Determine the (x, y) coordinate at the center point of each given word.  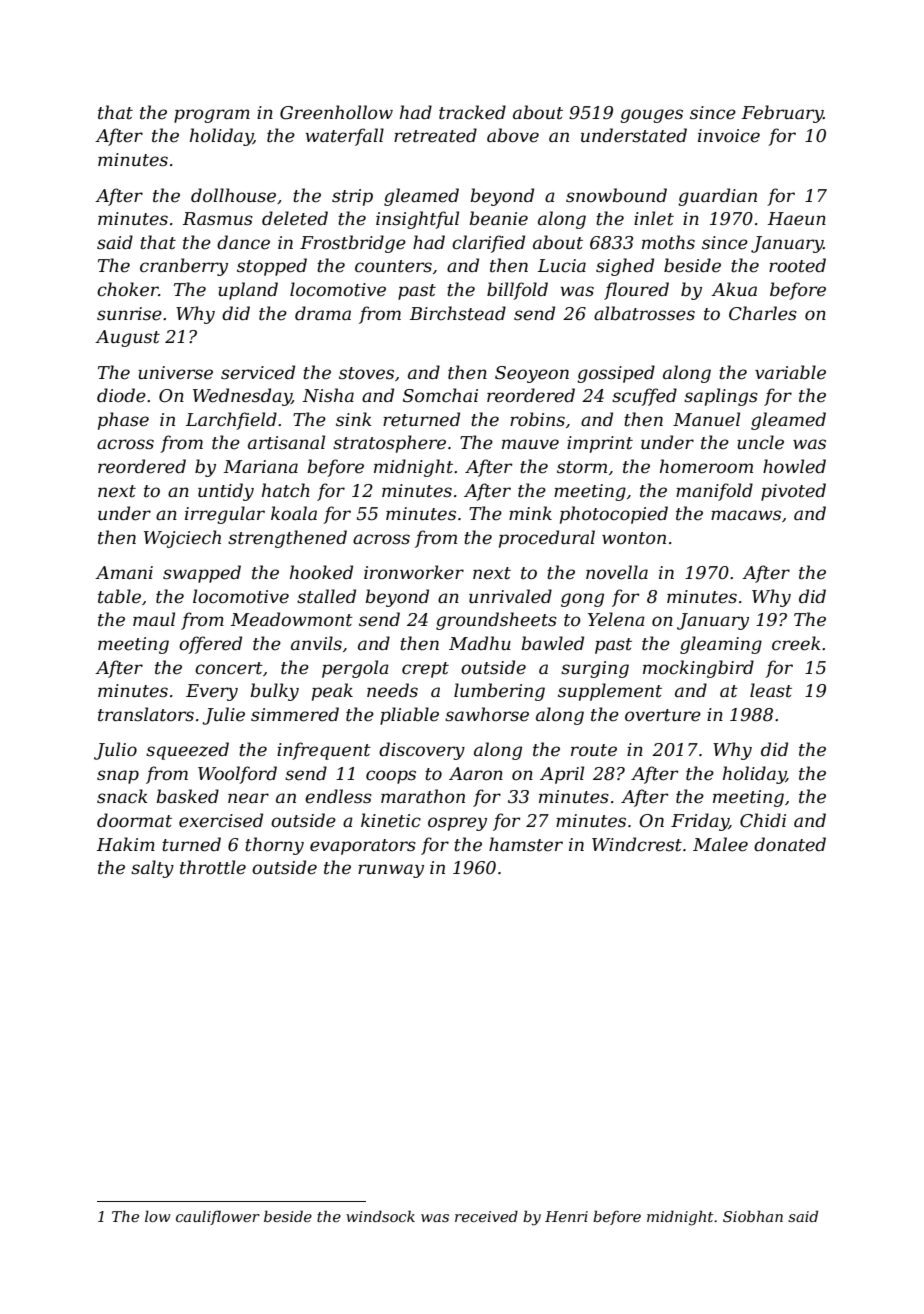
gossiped (616, 374)
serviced (258, 372)
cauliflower (218, 1217)
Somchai (440, 395)
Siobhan (753, 1216)
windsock (380, 1216)
